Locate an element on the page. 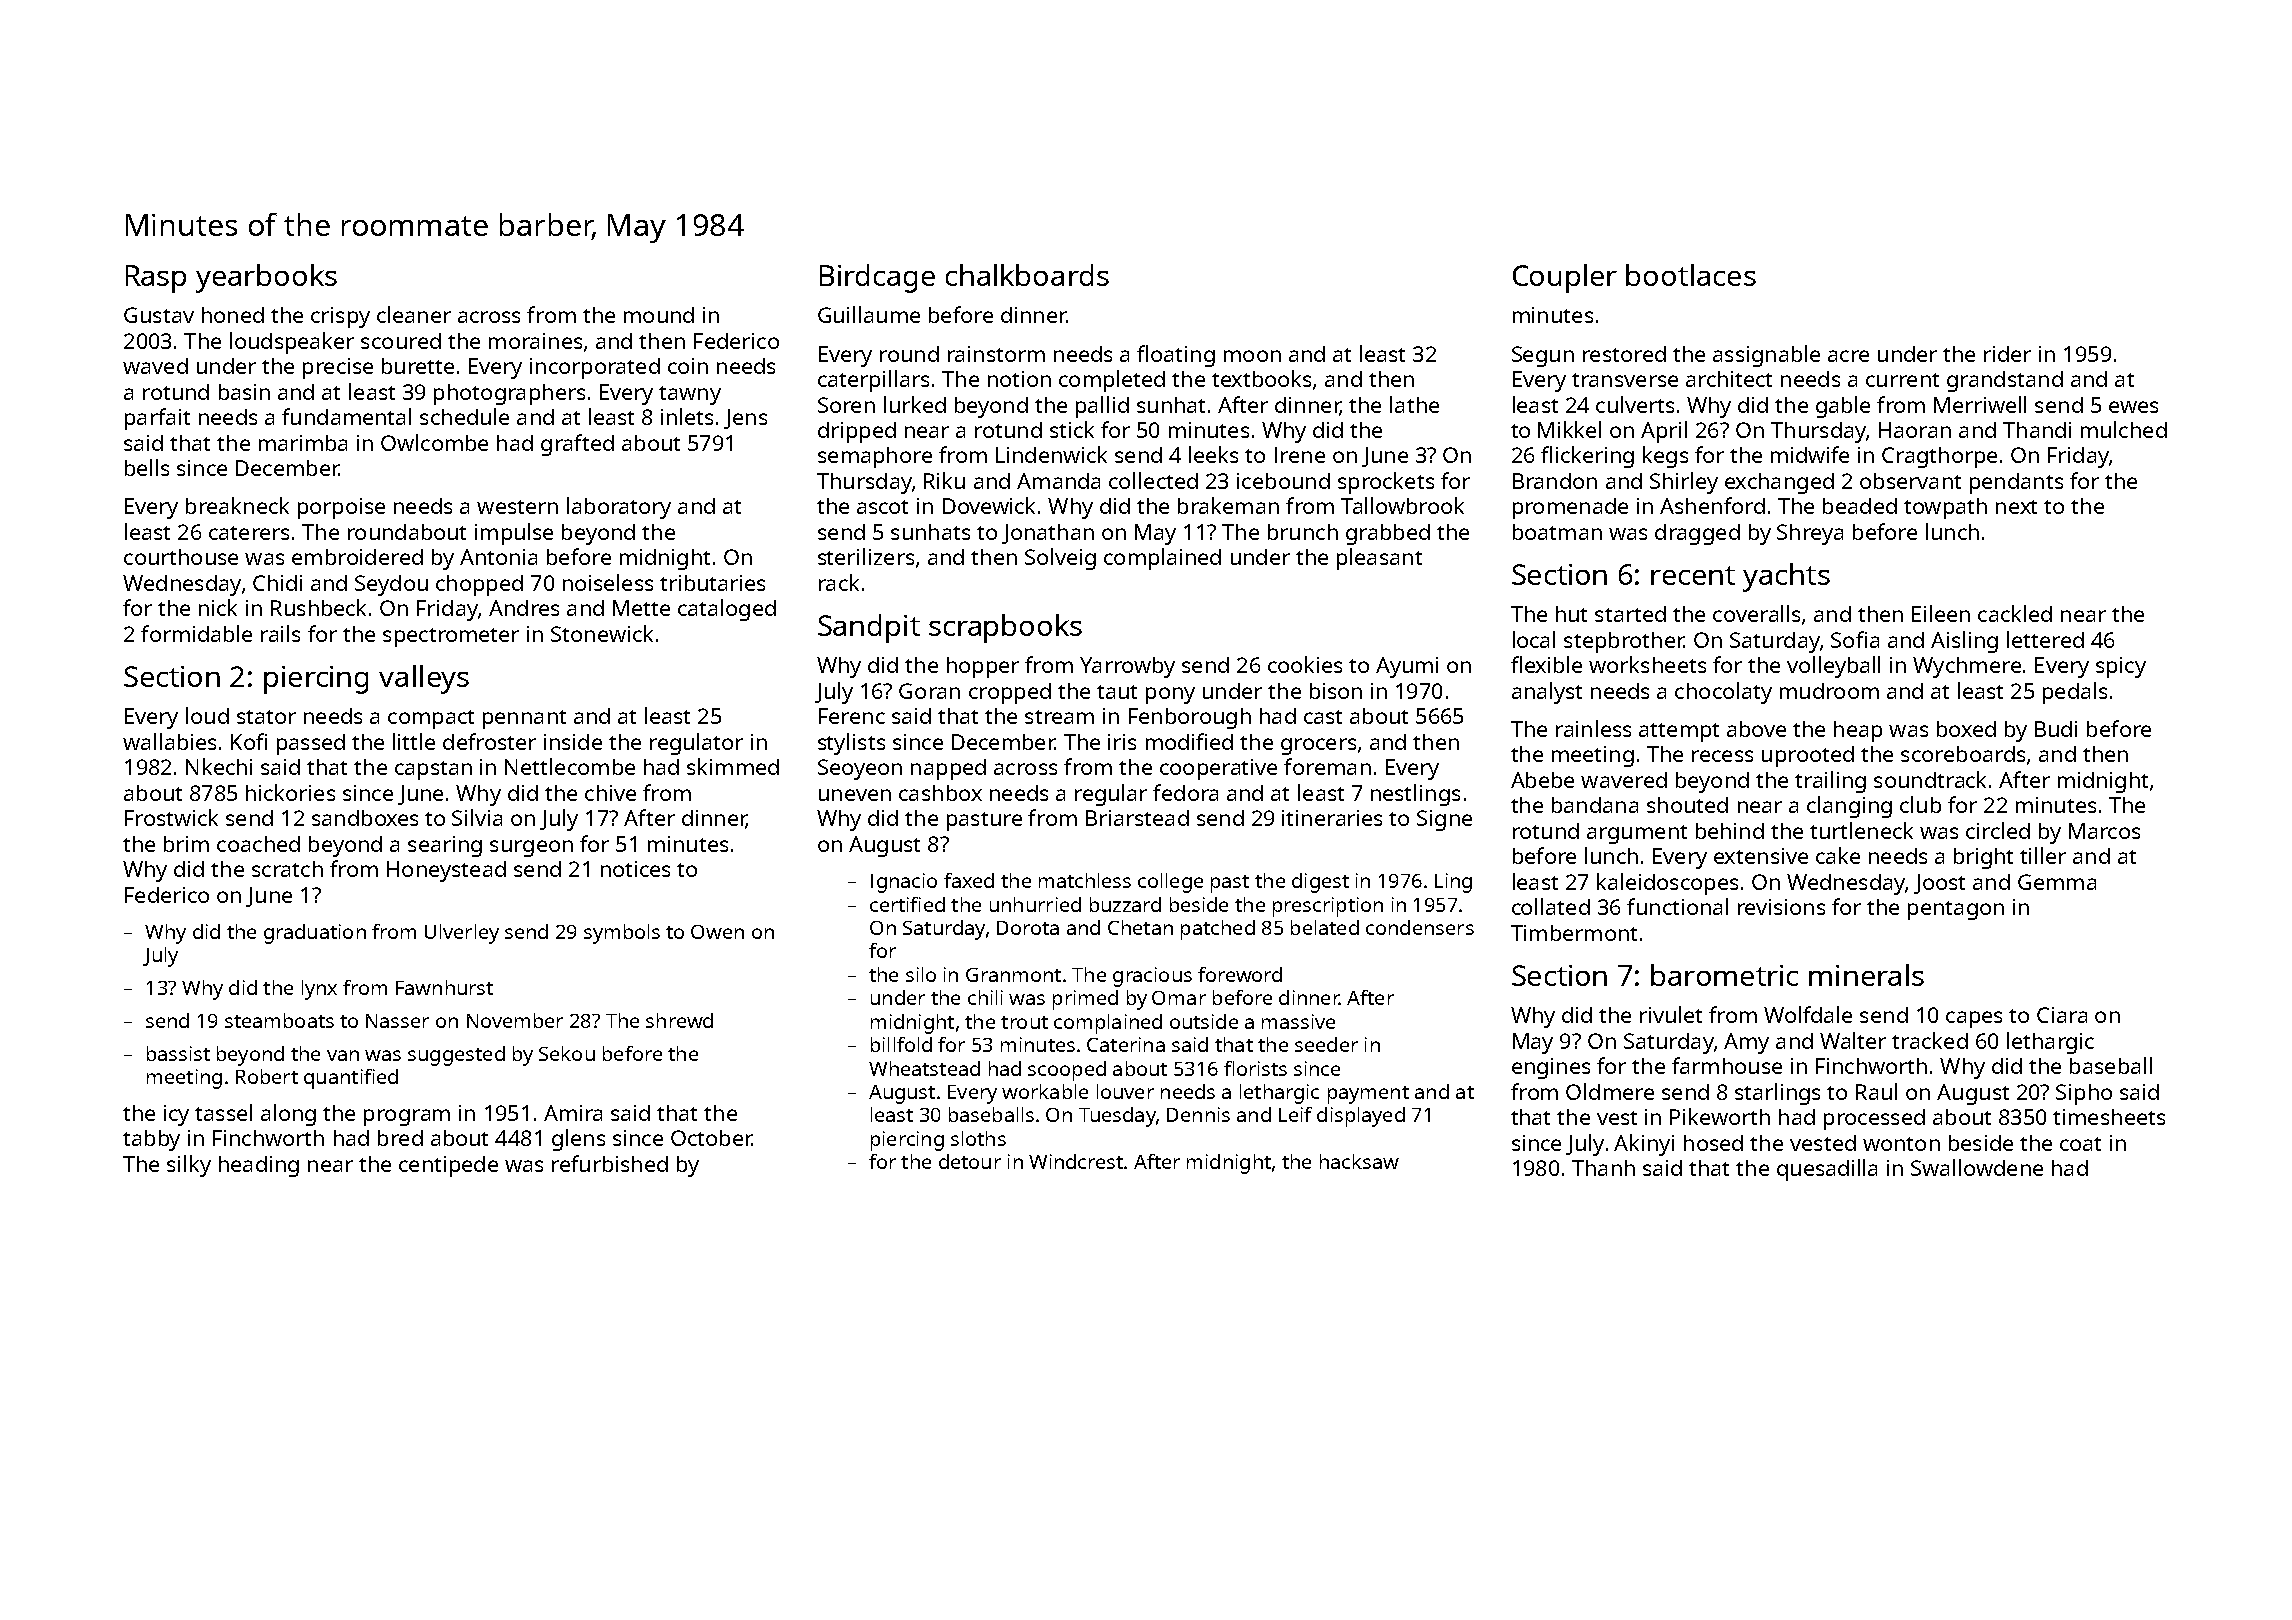 This image has height=1620, width=2292. Rasp is located at coordinates (156, 279).
